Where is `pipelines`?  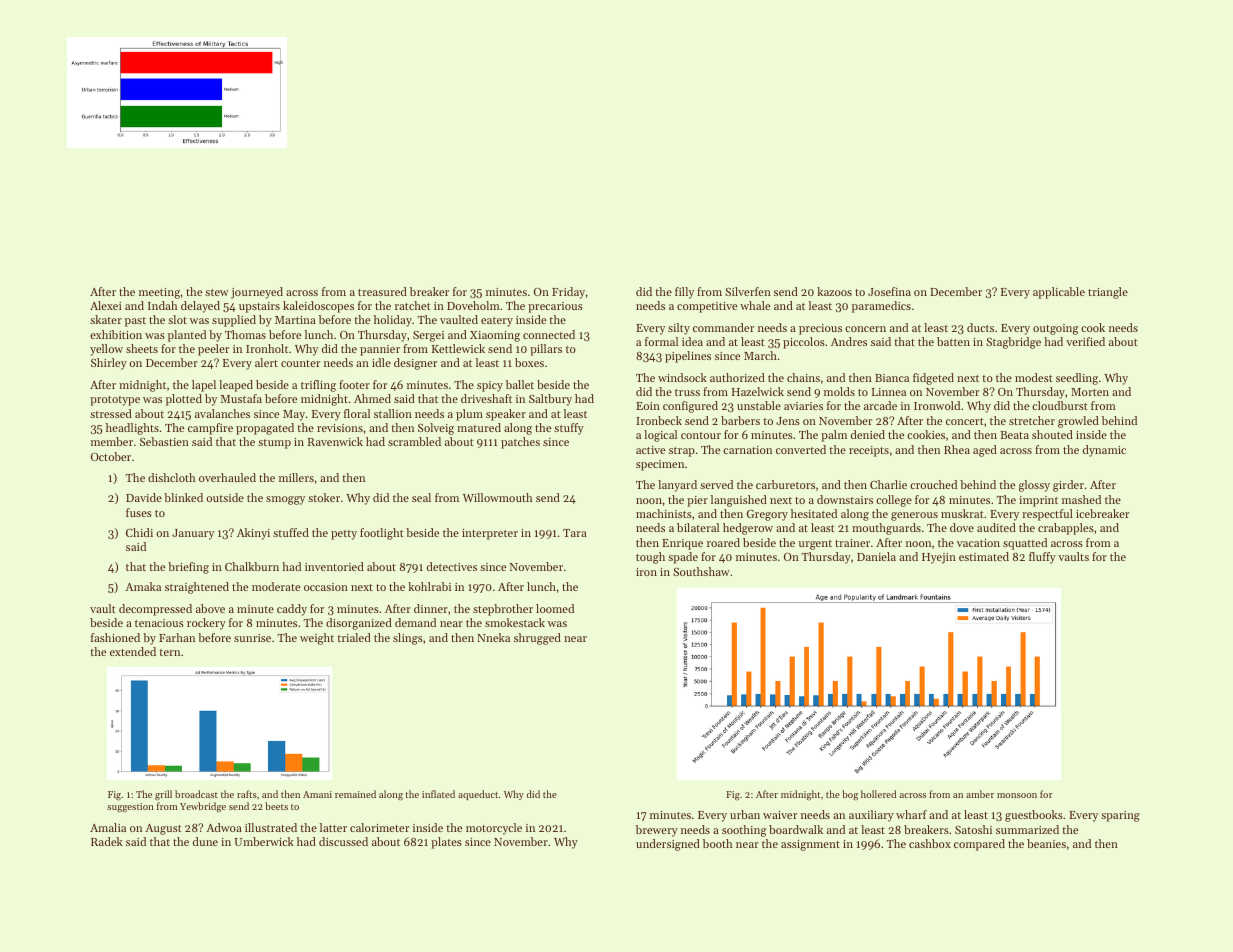
pipelines is located at coordinates (688, 357).
